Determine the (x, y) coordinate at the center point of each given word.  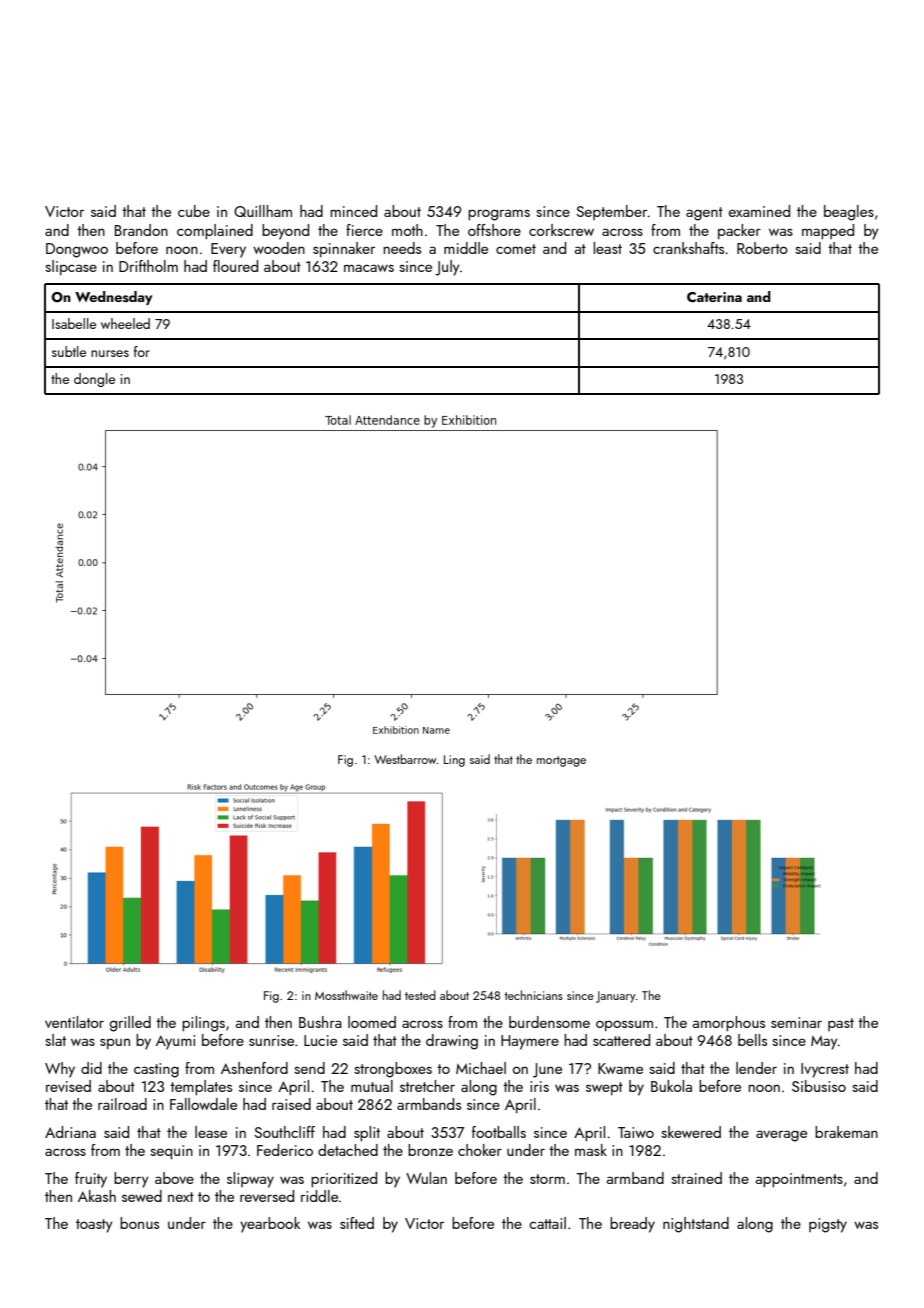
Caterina (714, 297)
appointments (799, 1180)
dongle (94, 380)
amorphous (729, 1023)
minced (353, 211)
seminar (796, 1022)
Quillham (263, 211)
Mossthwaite (346, 995)
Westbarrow (405, 759)
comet (516, 249)
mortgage (561, 761)
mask (591, 1150)
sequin (171, 1152)
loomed (372, 1022)
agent (704, 214)
